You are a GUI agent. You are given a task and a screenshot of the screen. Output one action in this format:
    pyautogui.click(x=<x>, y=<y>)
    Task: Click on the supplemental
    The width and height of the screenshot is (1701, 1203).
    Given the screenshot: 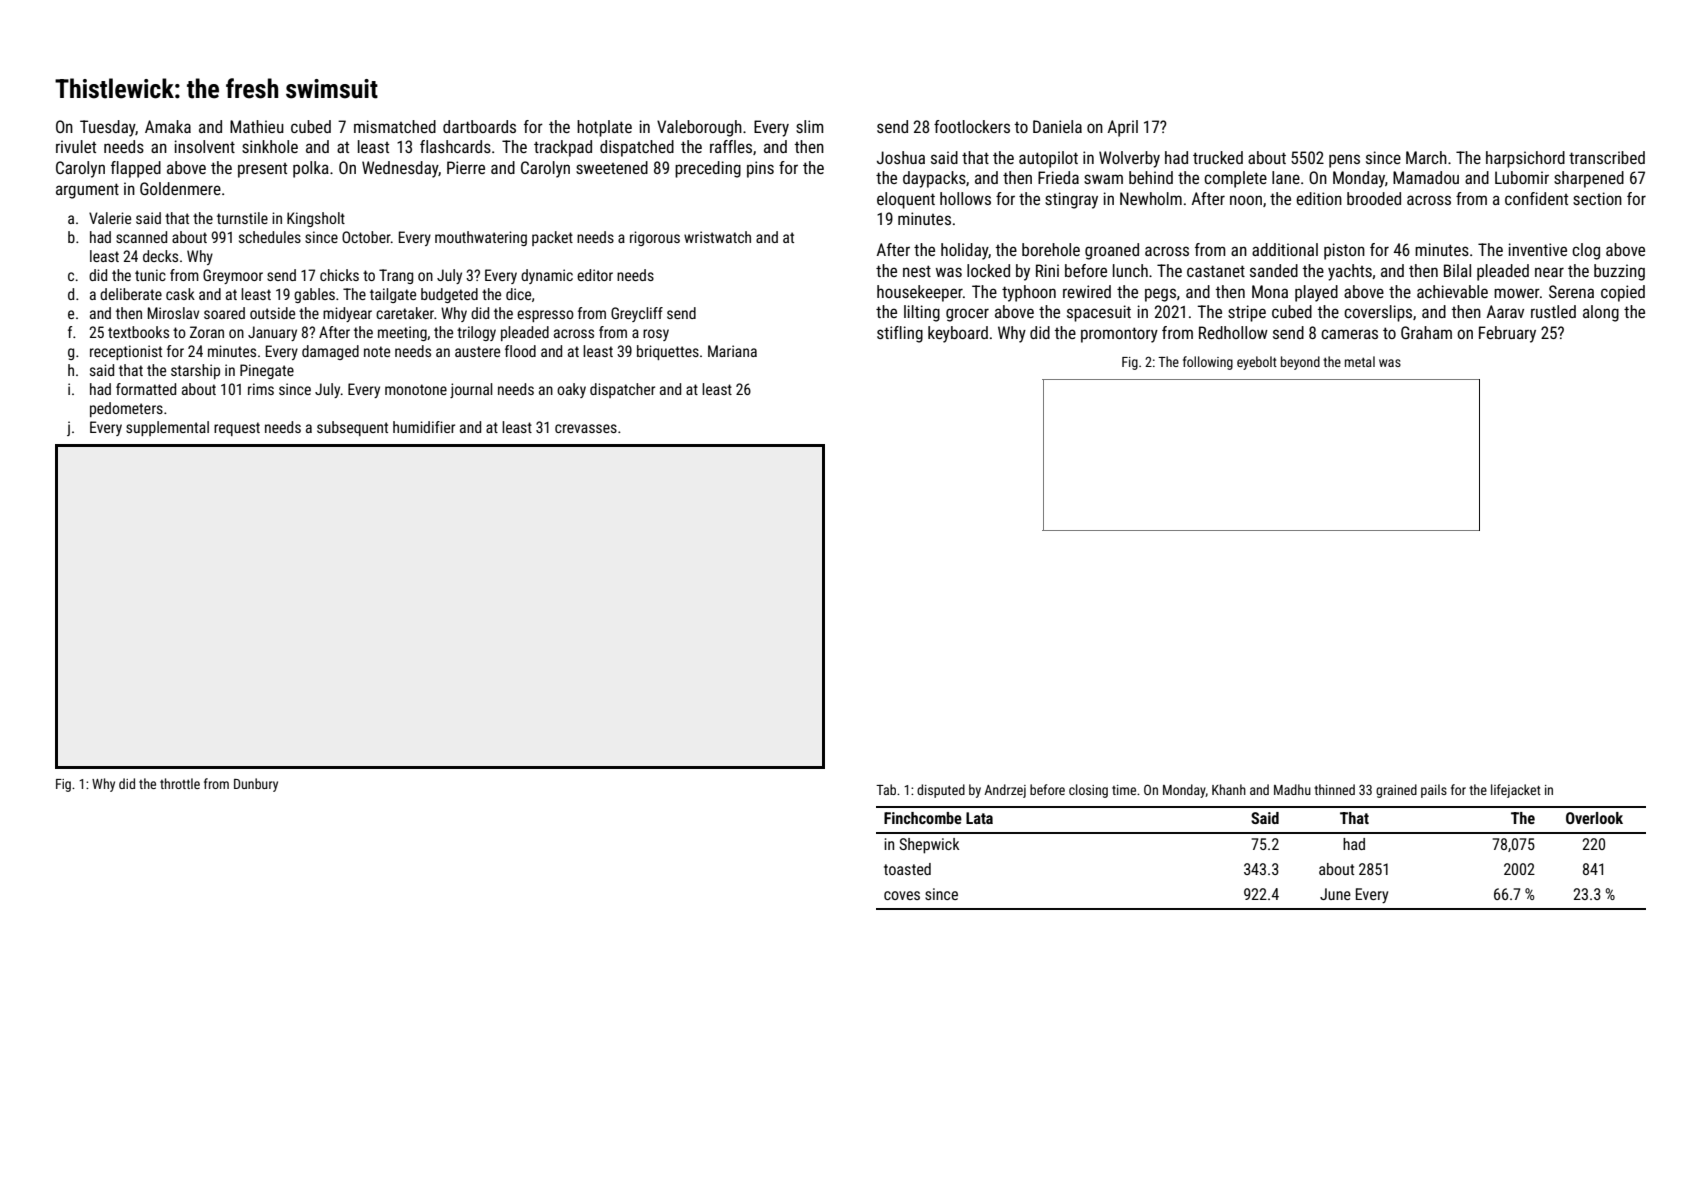 What is the action you would take?
    pyautogui.click(x=167, y=428)
